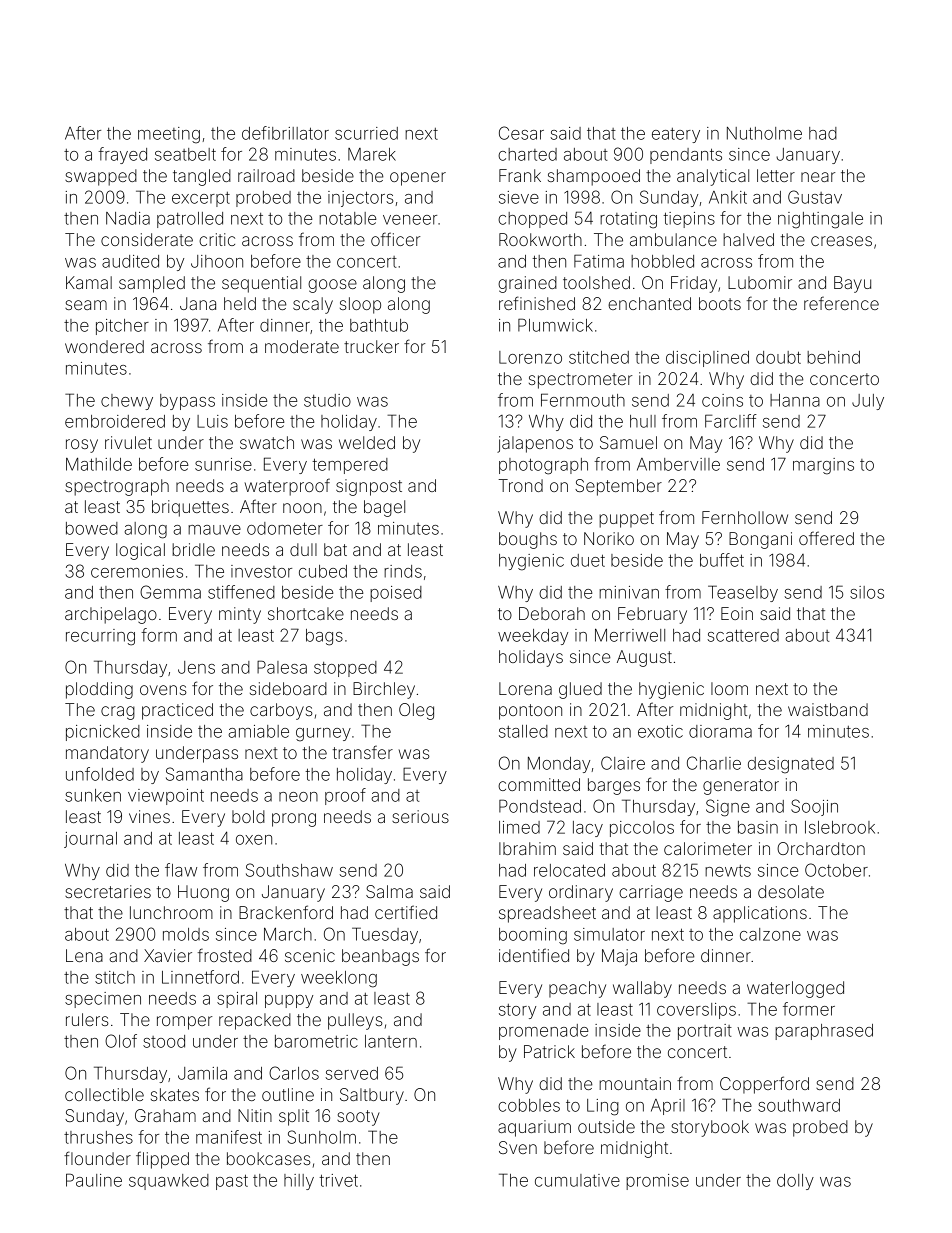 The height and width of the image is (1233, 952). What do you see at coordinates (169, 1182) in the image?
I see `squawked` at bounding box center [169, 1182].
